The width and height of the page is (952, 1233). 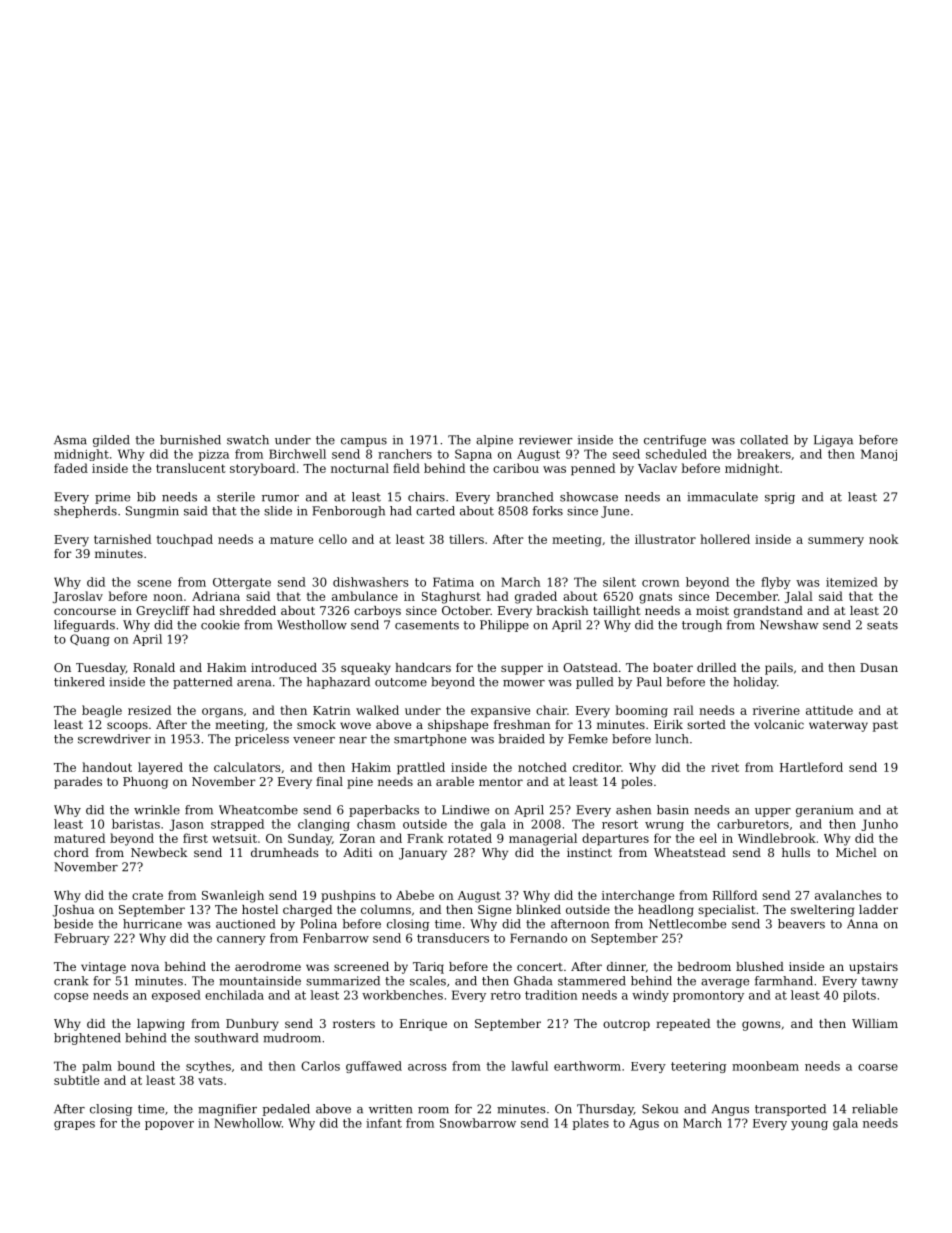 What do you see at coordinates (262, 740) in the page?
I see `priceless` at bounding box center [262, 740].
